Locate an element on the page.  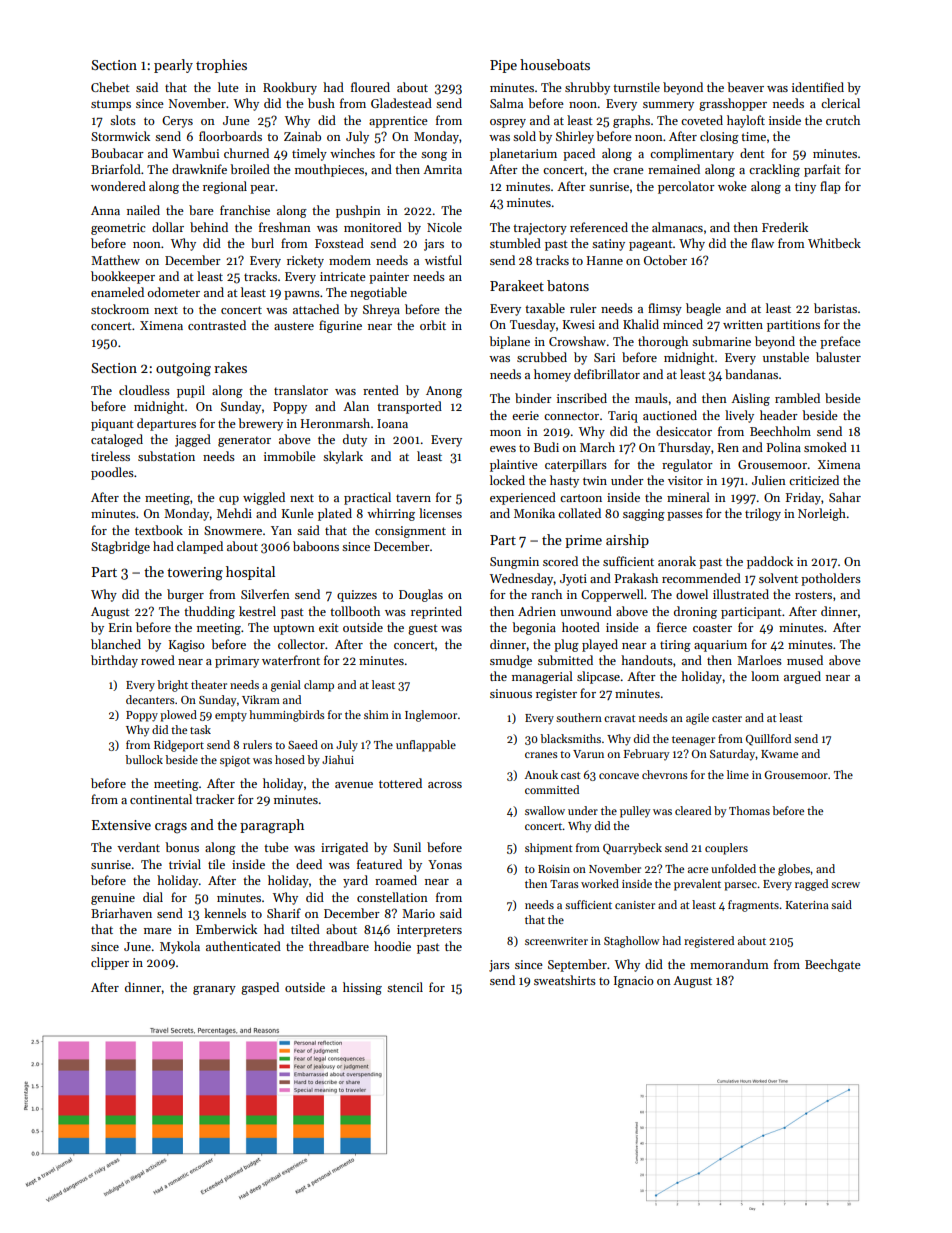
Yan is located at coordinates (281, 530).
